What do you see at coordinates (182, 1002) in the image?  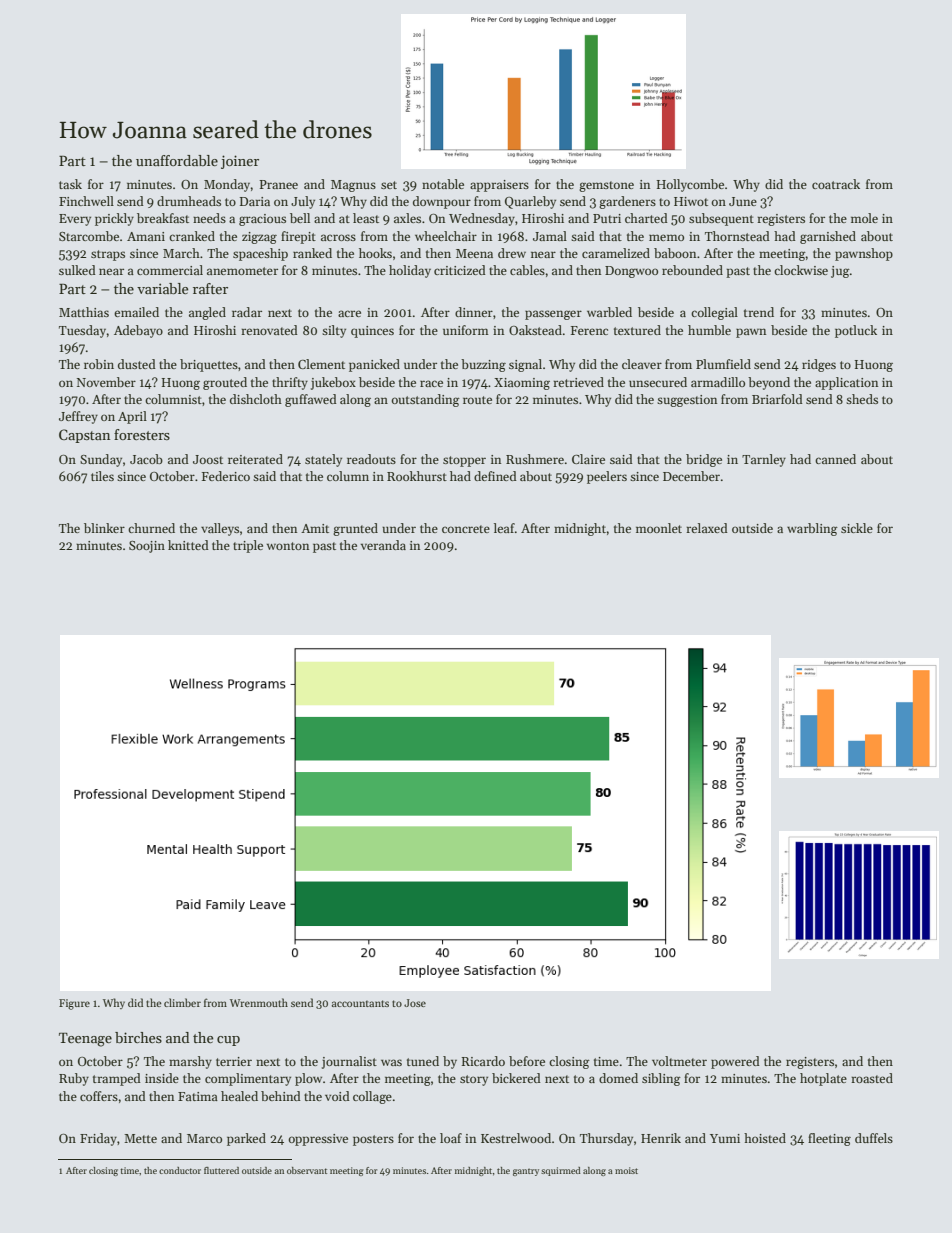 I see `climber` at bounding box center [182, 1002].
